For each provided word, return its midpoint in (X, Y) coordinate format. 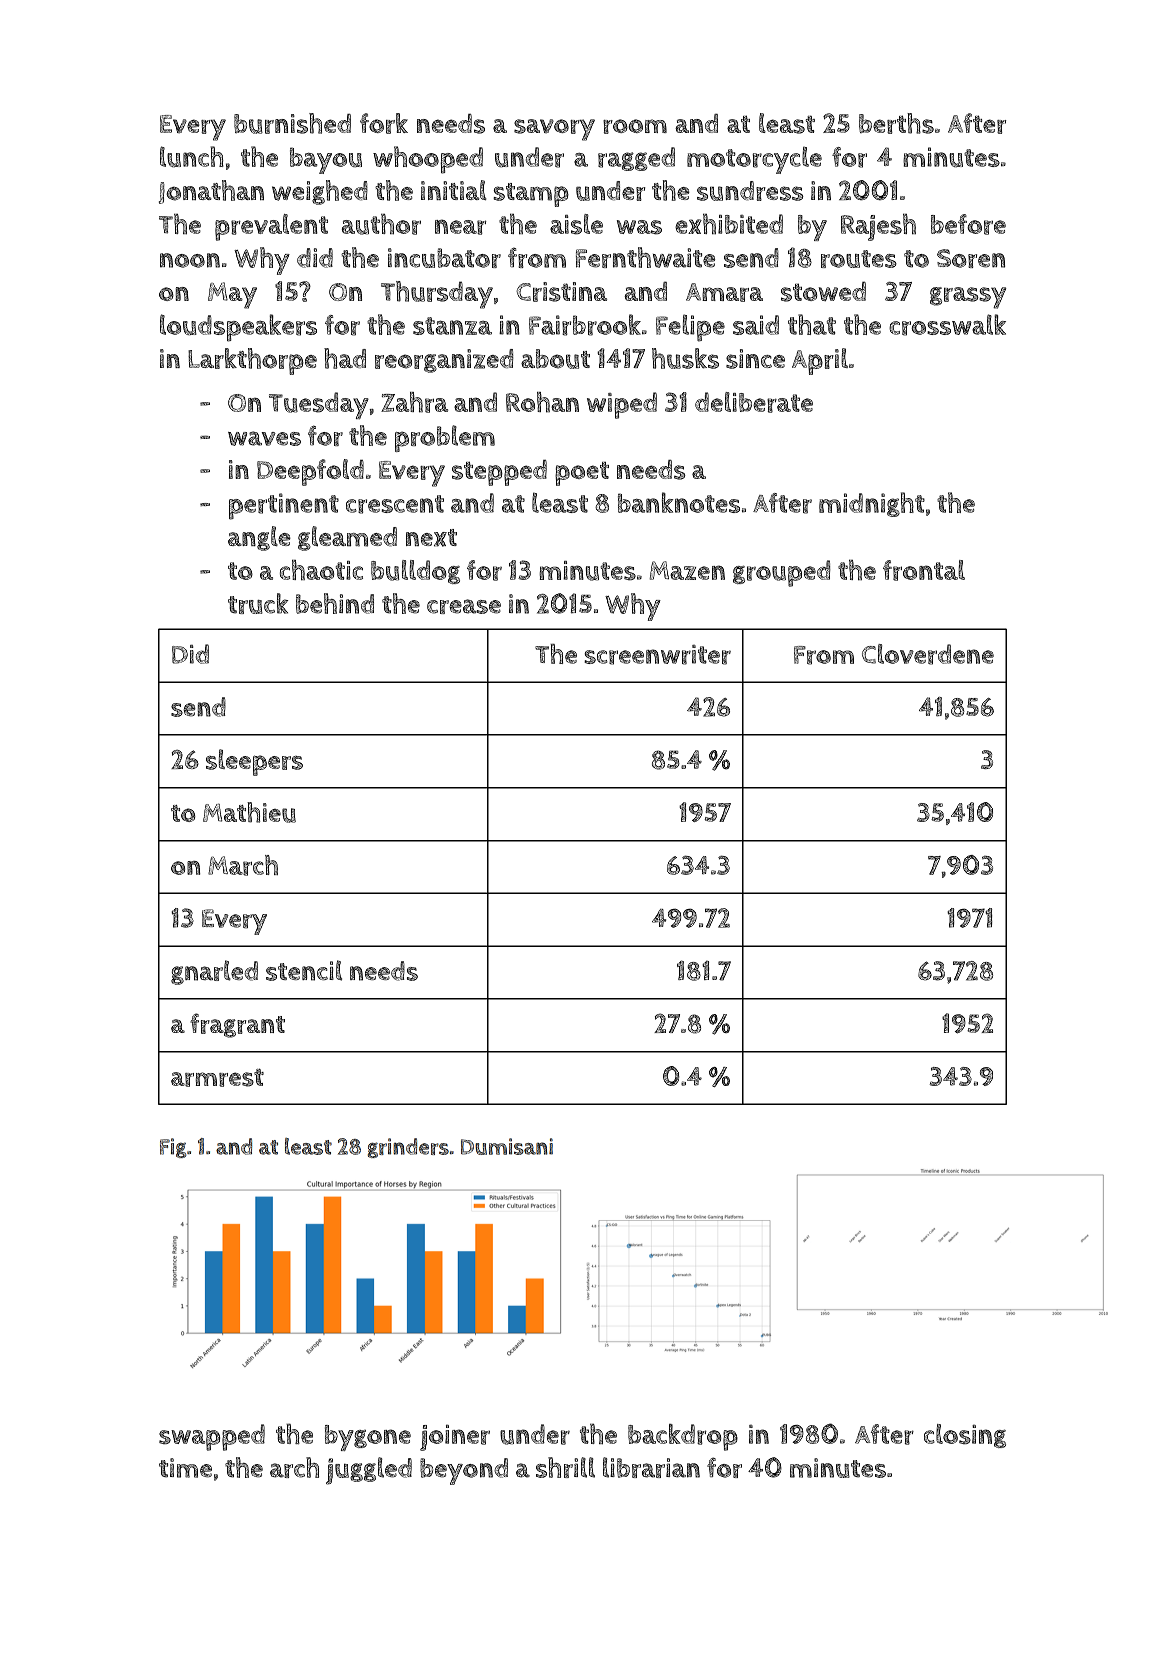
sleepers (254, 762)
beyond (464, 1471)
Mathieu (249, 812)
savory (554, 130)
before (968, 224)
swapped (212, 1437)
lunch (192, 157)
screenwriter (657, 655)
